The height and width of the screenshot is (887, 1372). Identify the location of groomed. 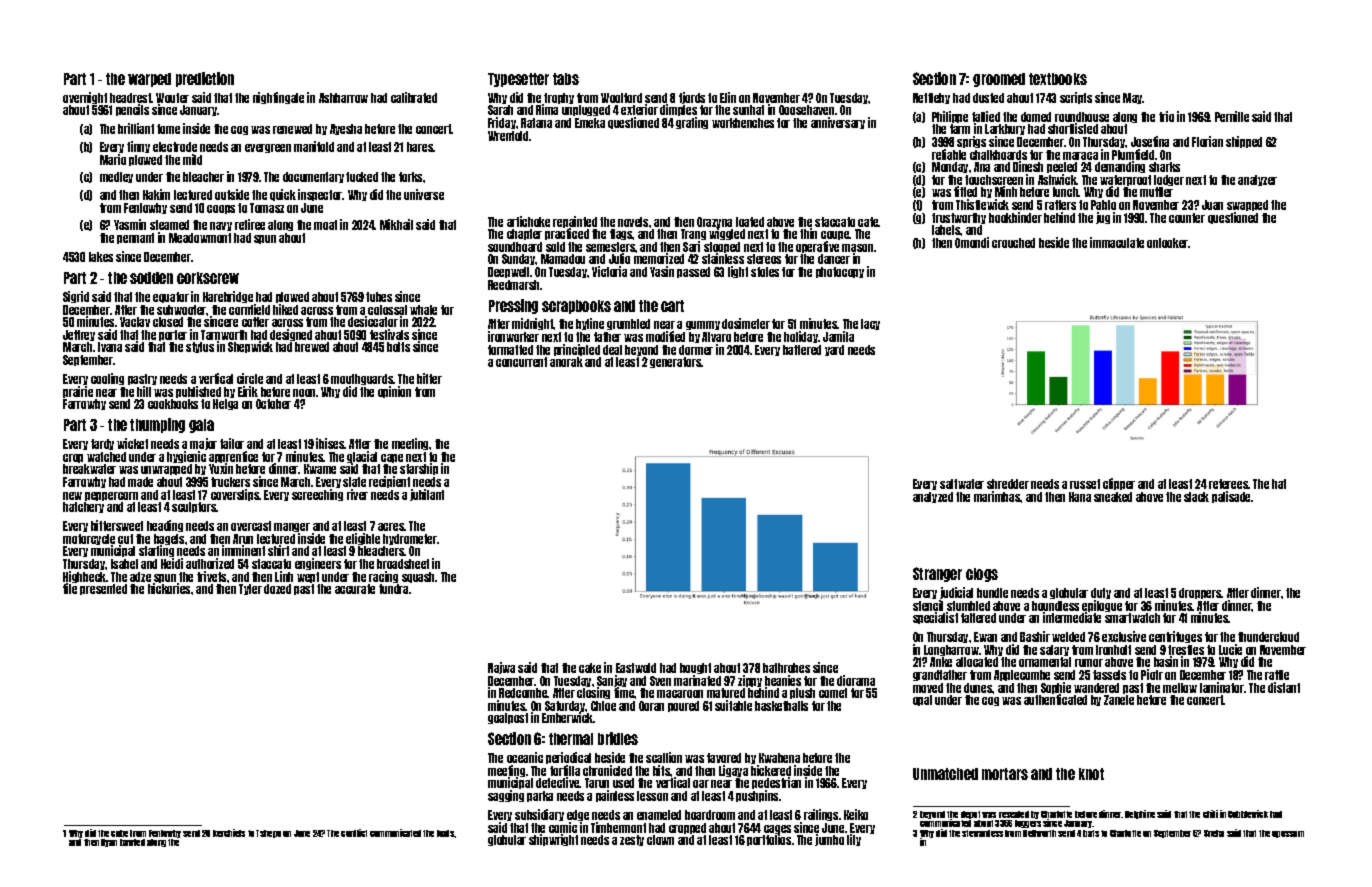
(999, 80).
